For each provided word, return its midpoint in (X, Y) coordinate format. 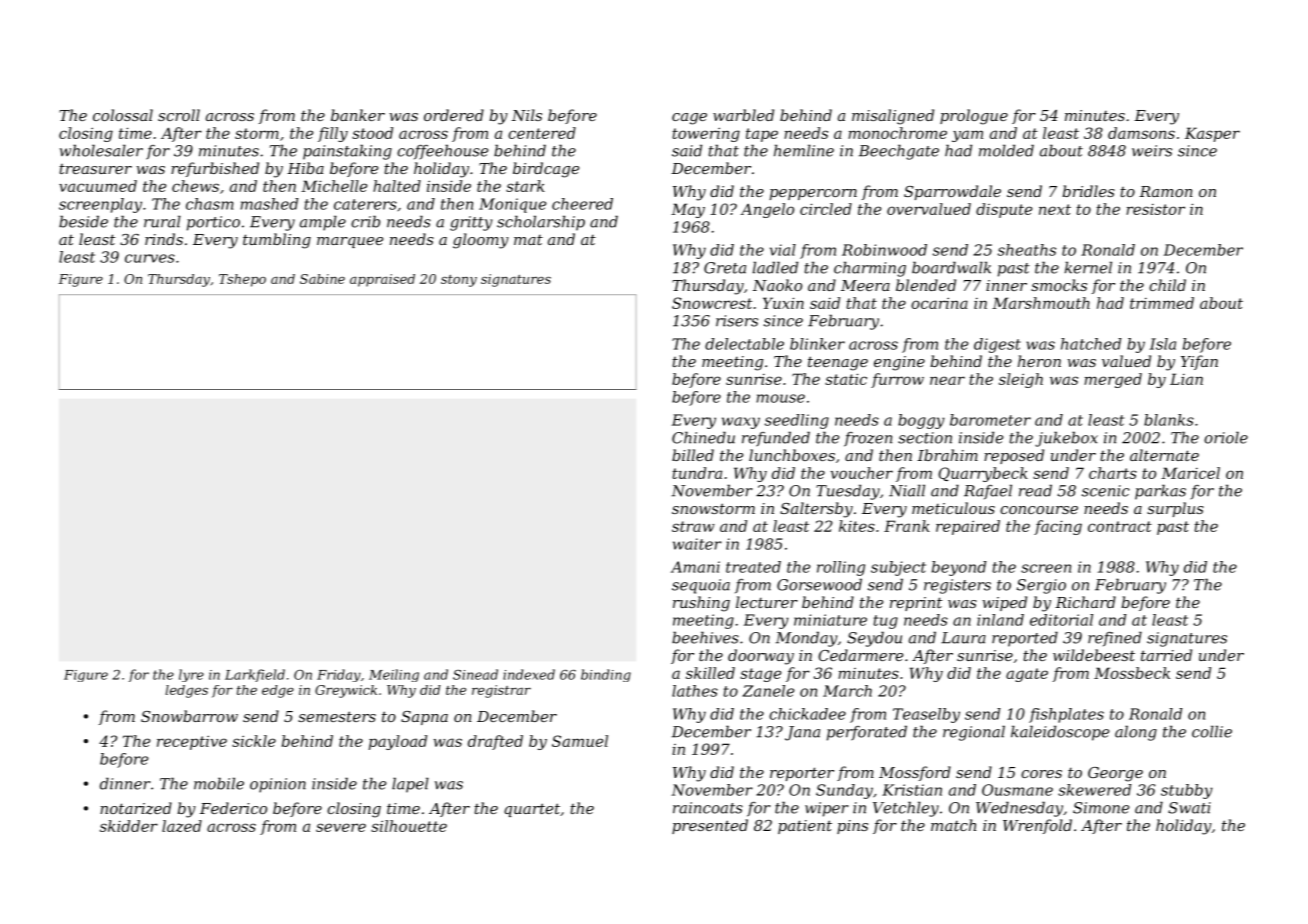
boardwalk (951, 267)
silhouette (409, 826)
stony (459, 281)
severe (341, 827)
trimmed (1162, 303)
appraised (382, 280)
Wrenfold (1037, 826)
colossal (123, 115)
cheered (582, 204)
